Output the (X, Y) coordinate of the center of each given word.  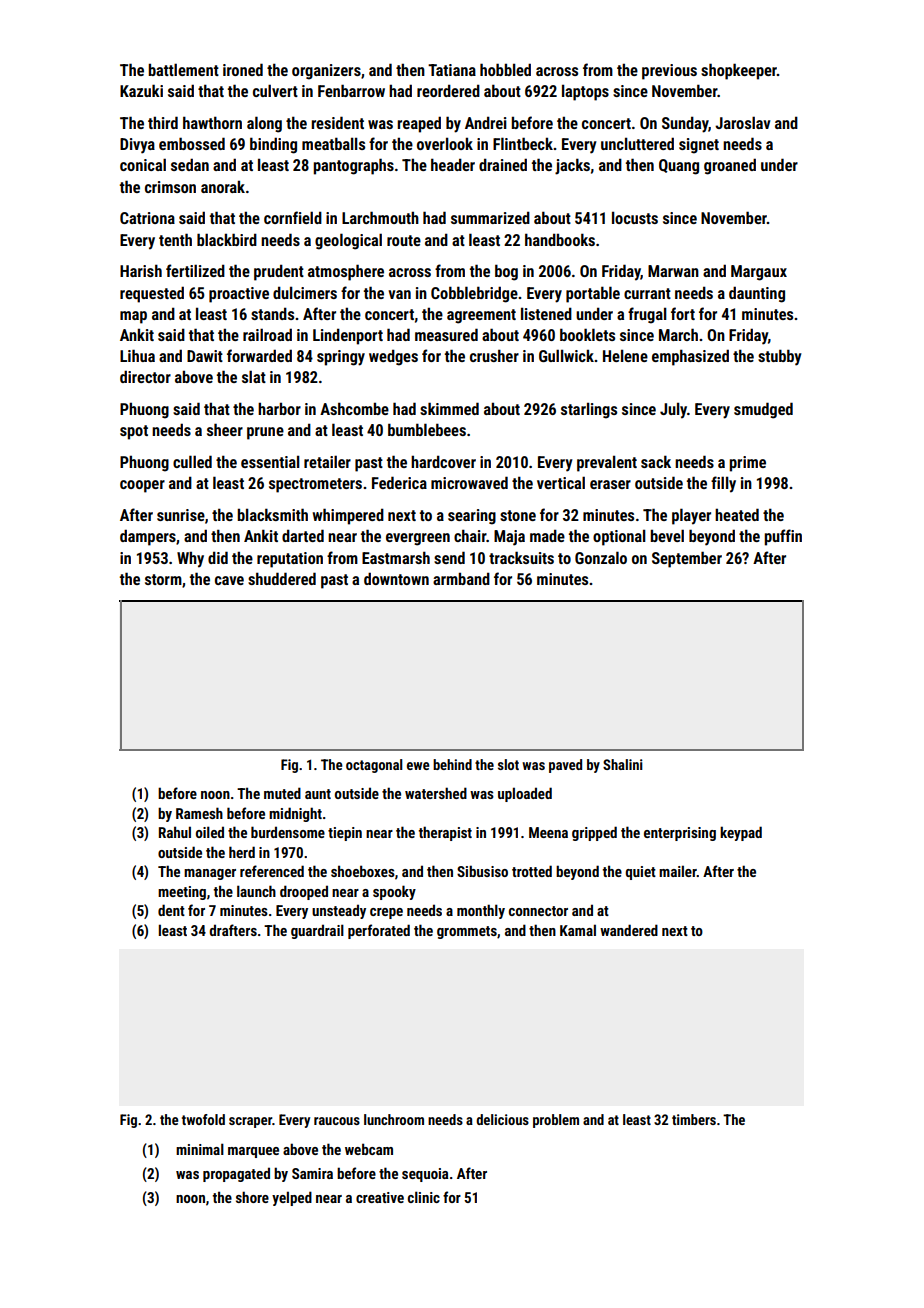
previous (669, 72)
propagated (236, 1174)
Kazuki (141, 90)
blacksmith (272, 514)
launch (256, 891)
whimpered (348, 516)
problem (556, 1121)
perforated (379, 931)
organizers (326, 72)
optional (619, 537)
